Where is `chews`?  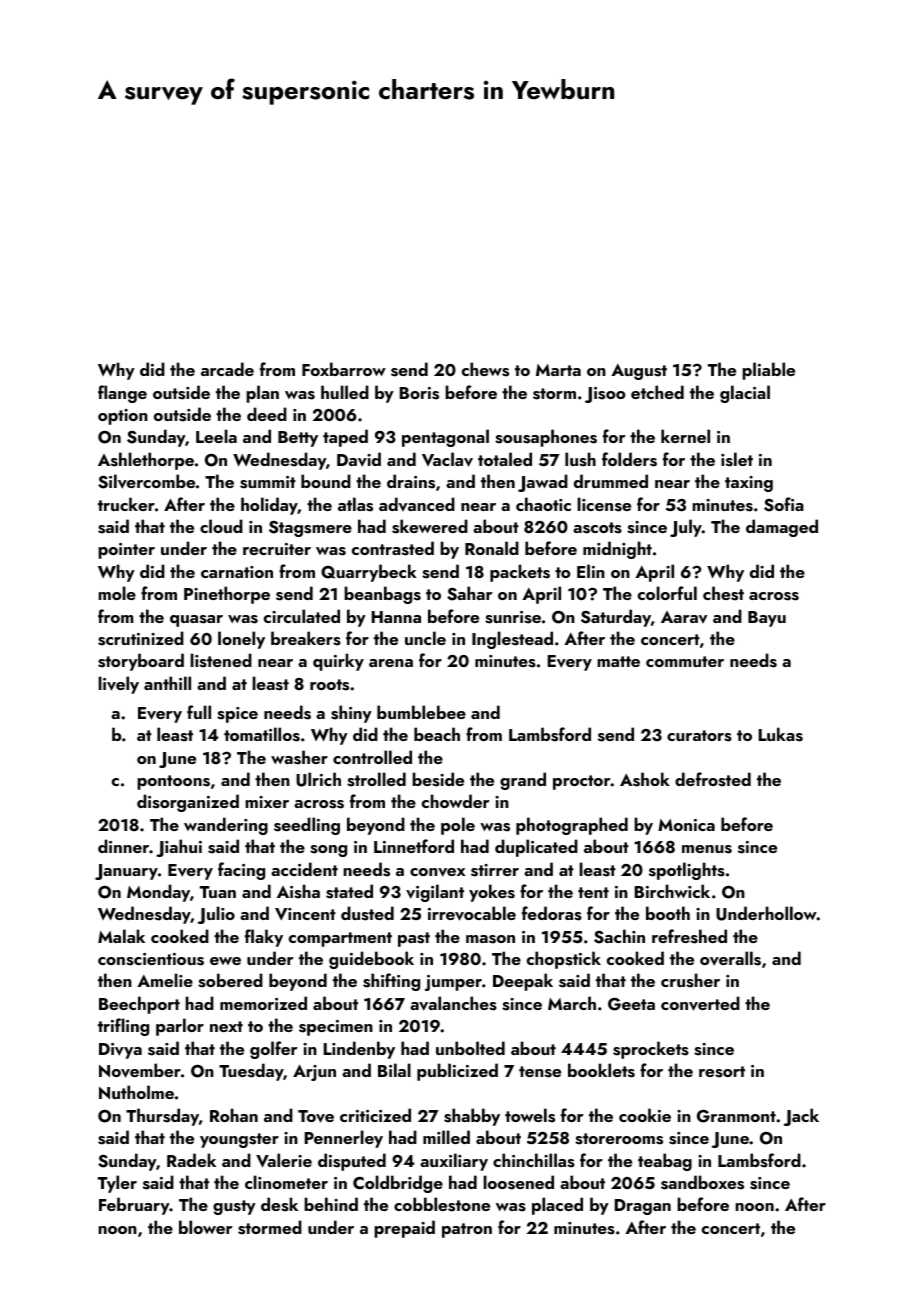
chews is located at coordinates (485, 369).
